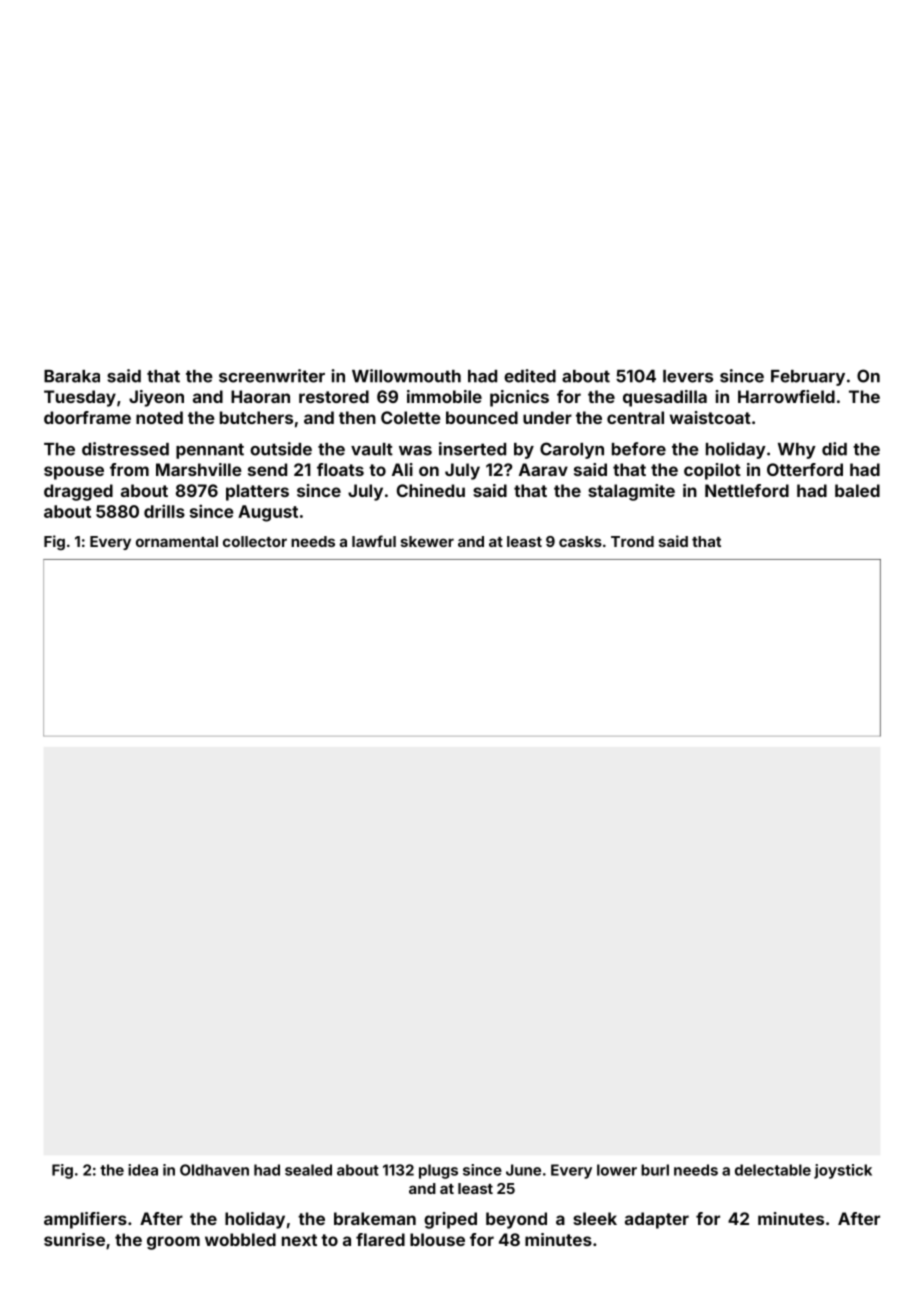  What do you see at coordinates (632, 541) in the image?
I see `Trond` at bounding box center [632, 541].
